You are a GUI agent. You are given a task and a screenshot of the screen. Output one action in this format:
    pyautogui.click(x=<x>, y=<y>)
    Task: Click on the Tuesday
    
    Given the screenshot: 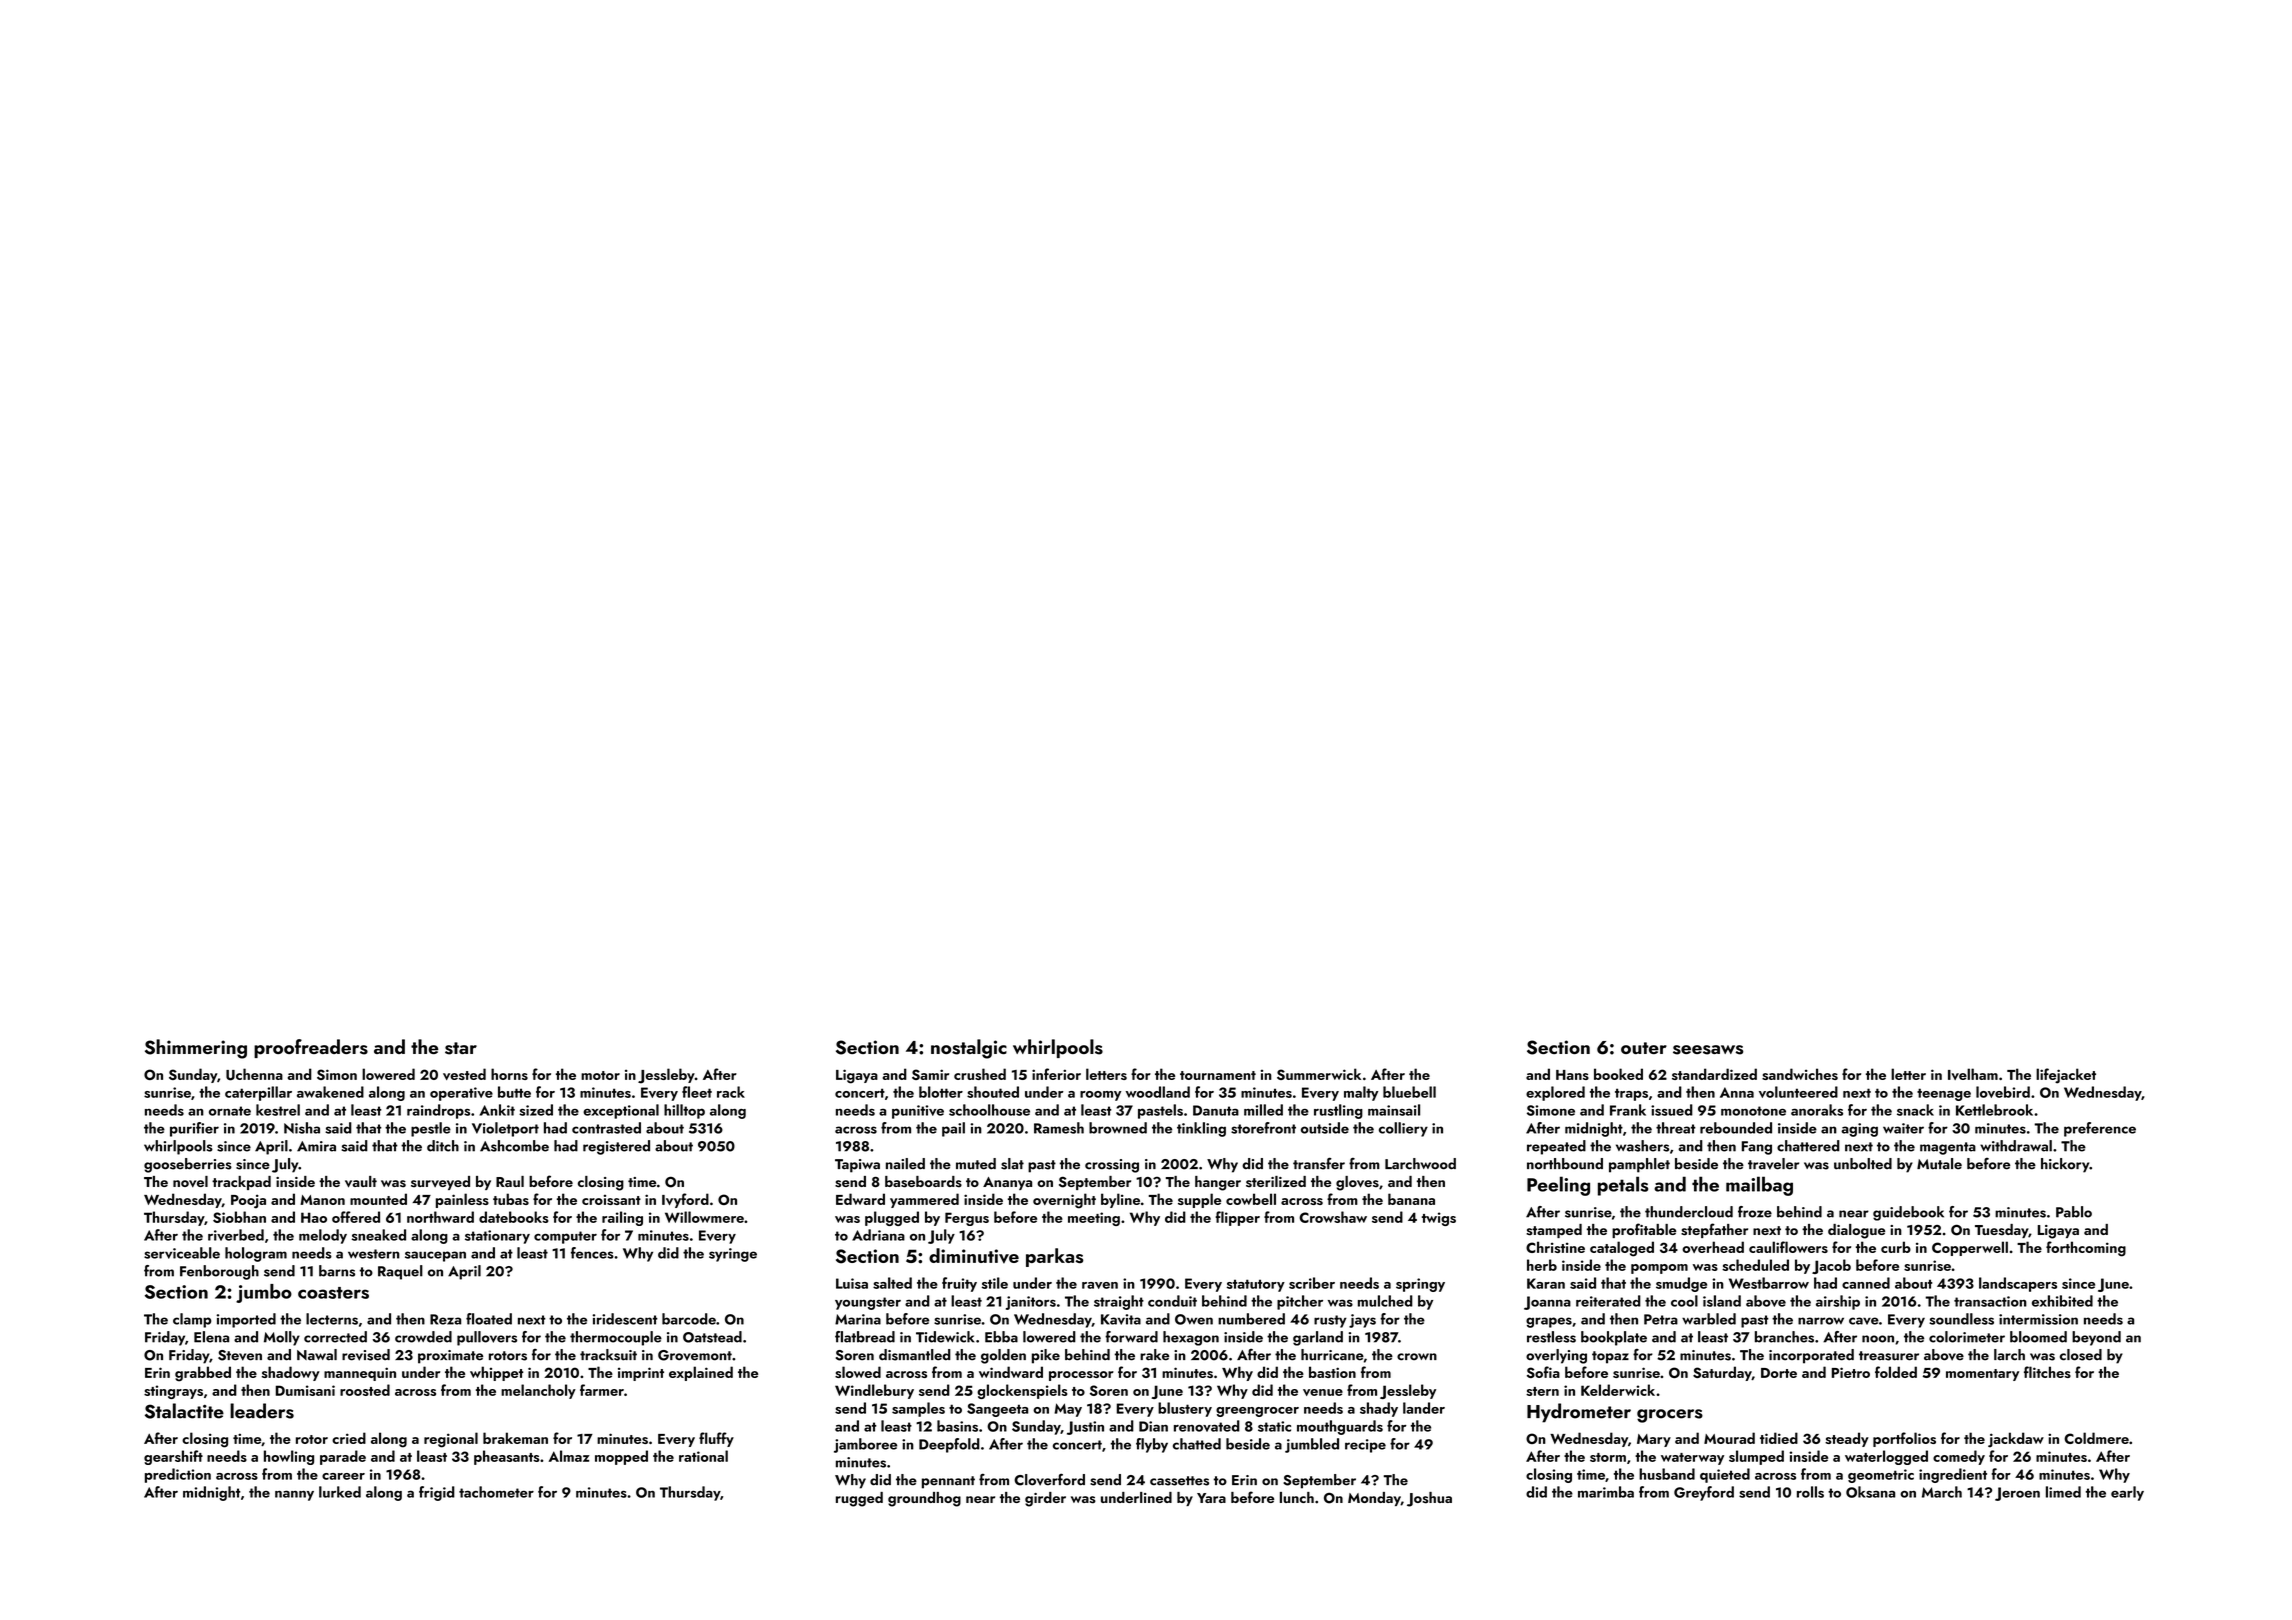 What is the action you would take?
    pyautogui.click(x=2001, y=1231)
